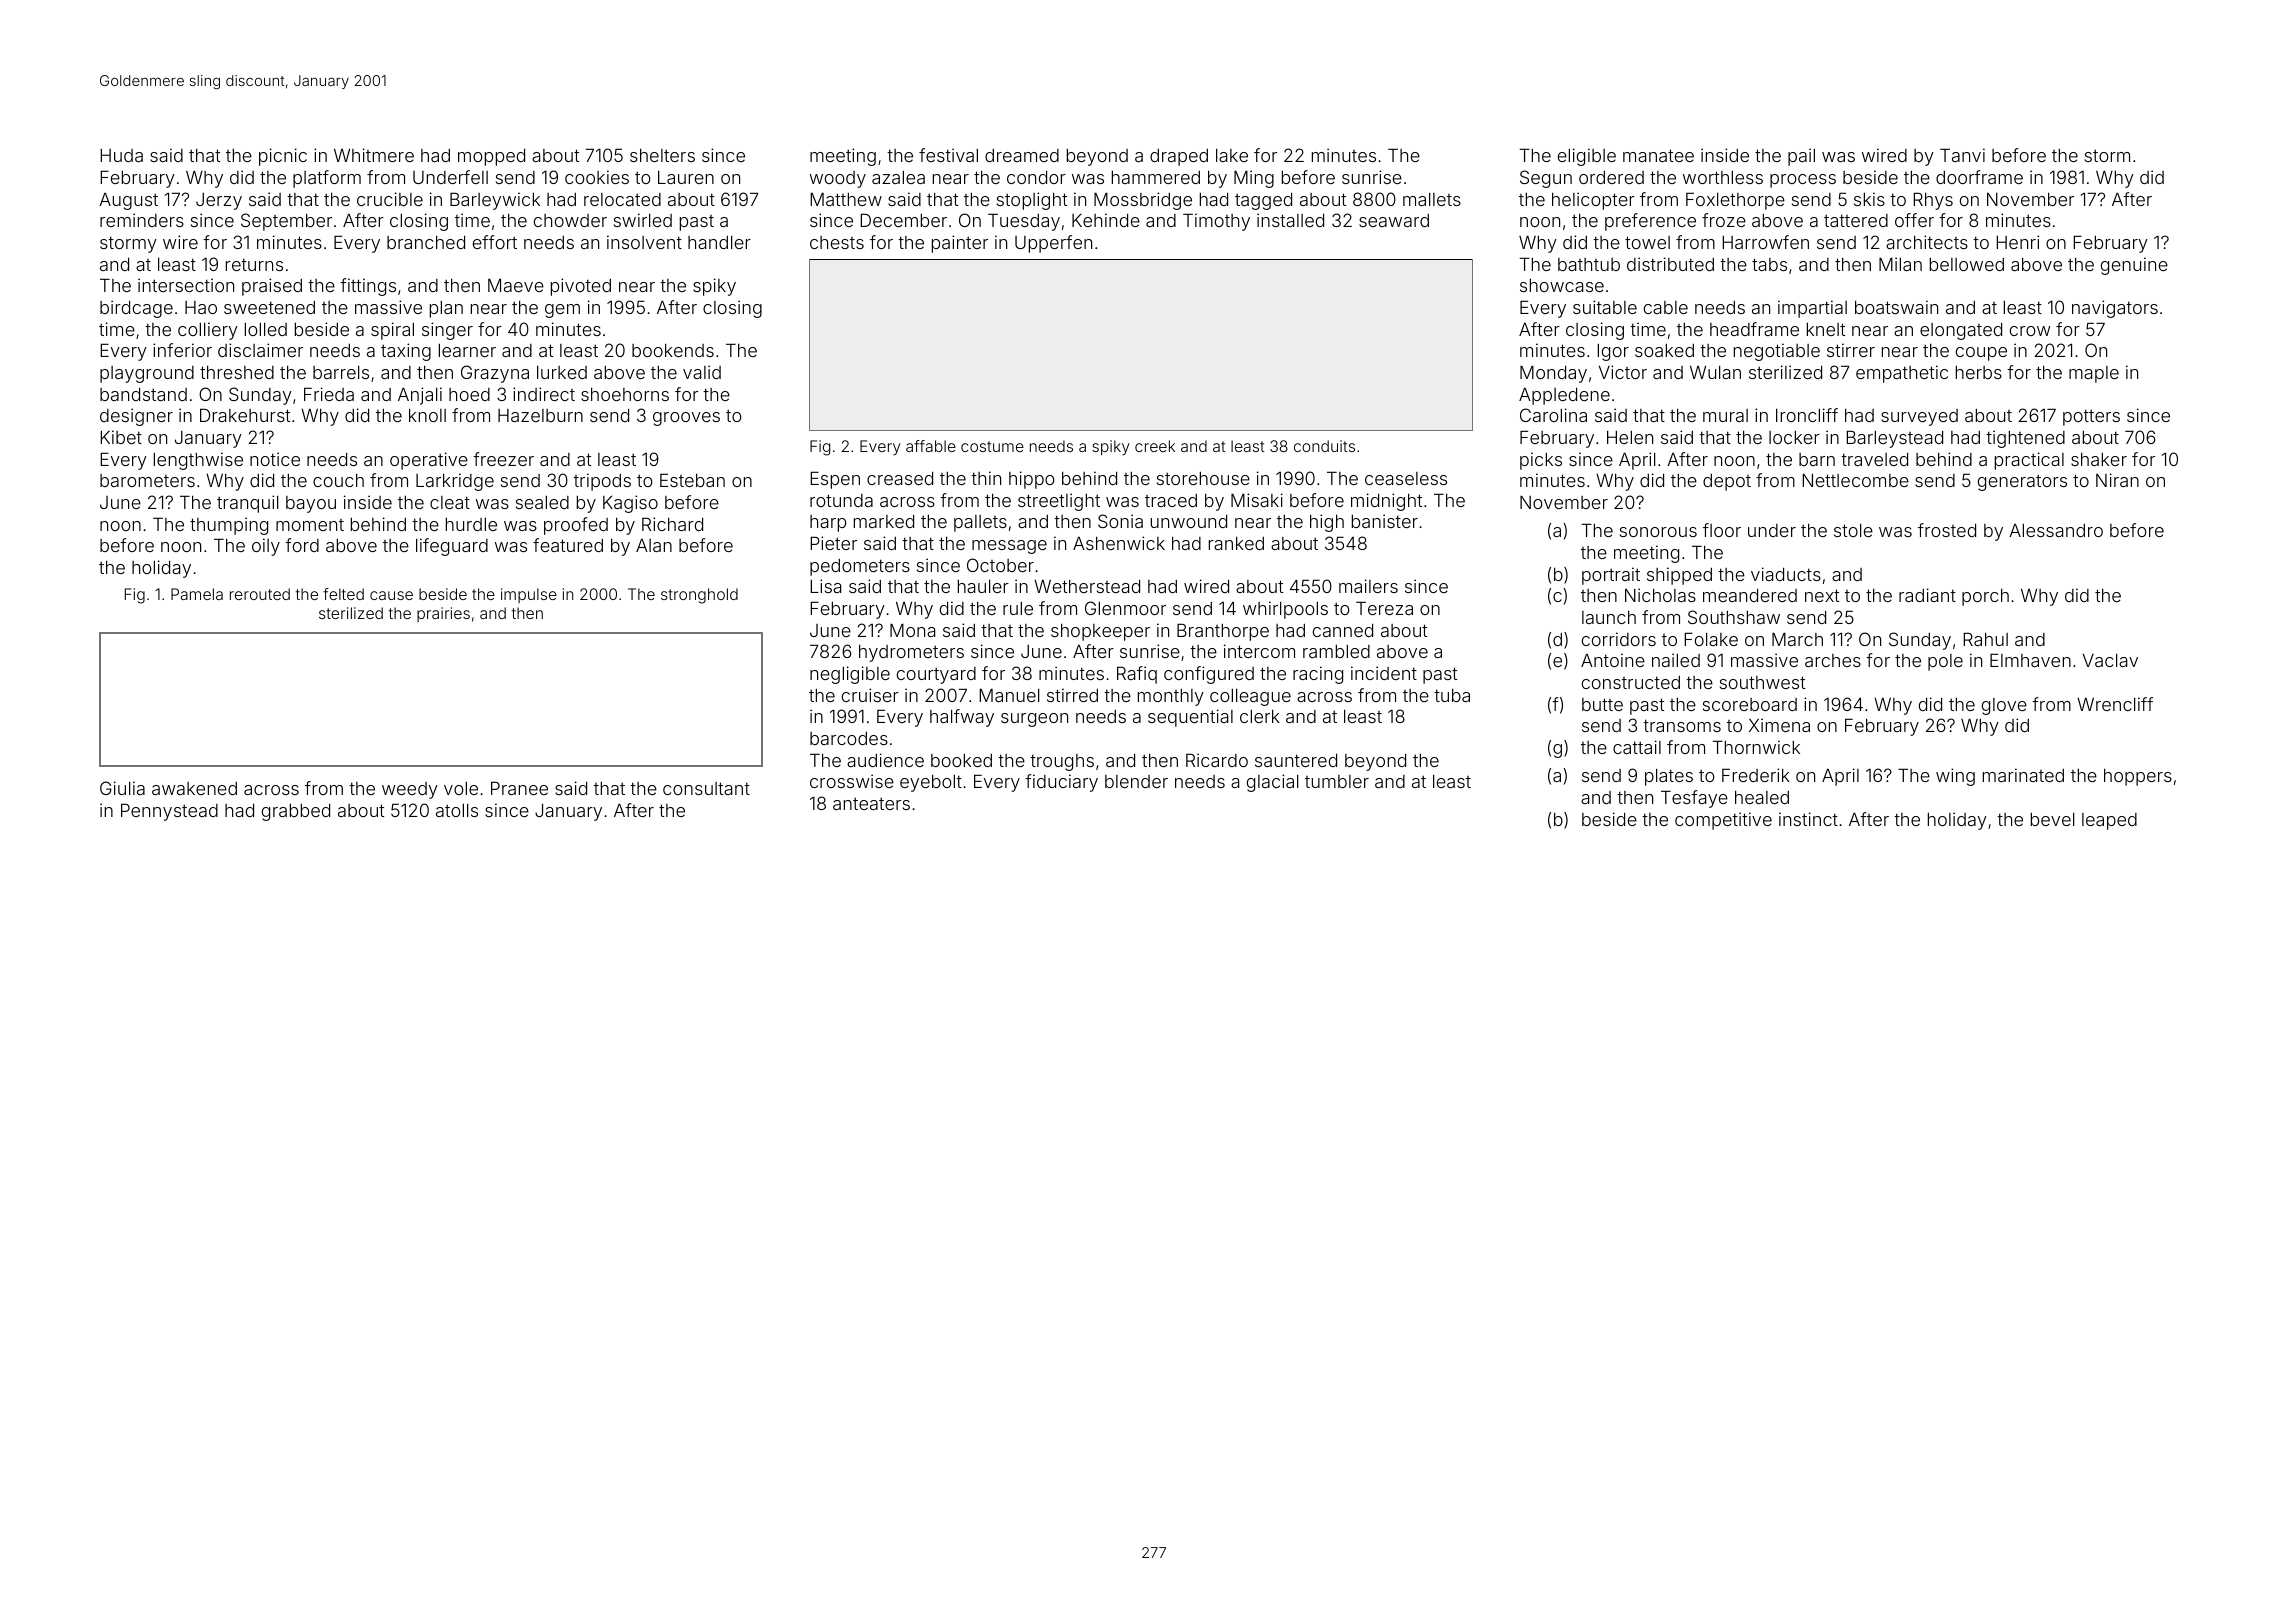 The width and height of the image is (2282, 1614). What do you see at coordinates (1609, 617) in the image?
I see `launch` at bounding box center [1609, 617].
